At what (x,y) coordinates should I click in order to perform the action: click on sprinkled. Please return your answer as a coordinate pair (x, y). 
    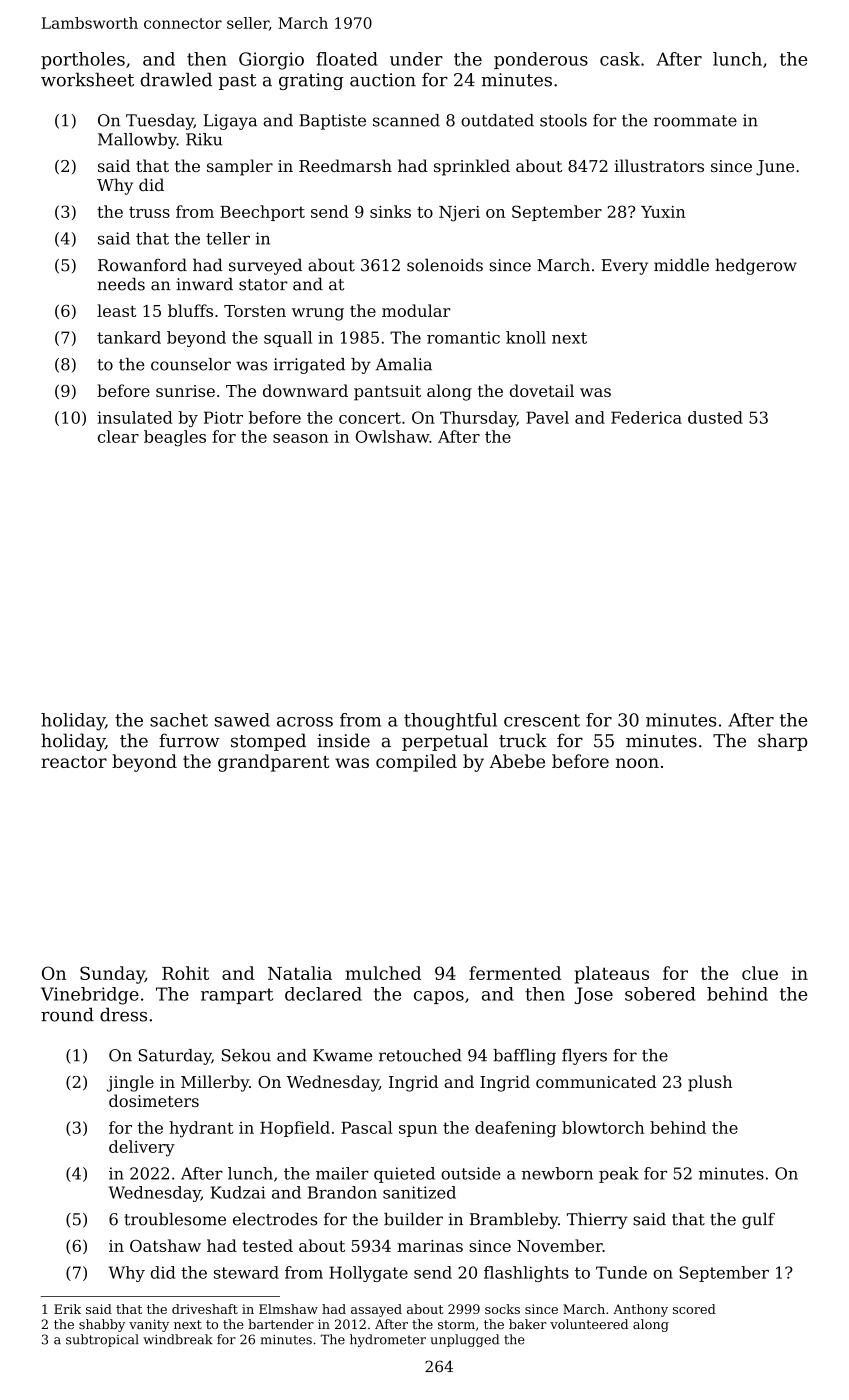
    Looking at the image, I should click on (472, 167).
